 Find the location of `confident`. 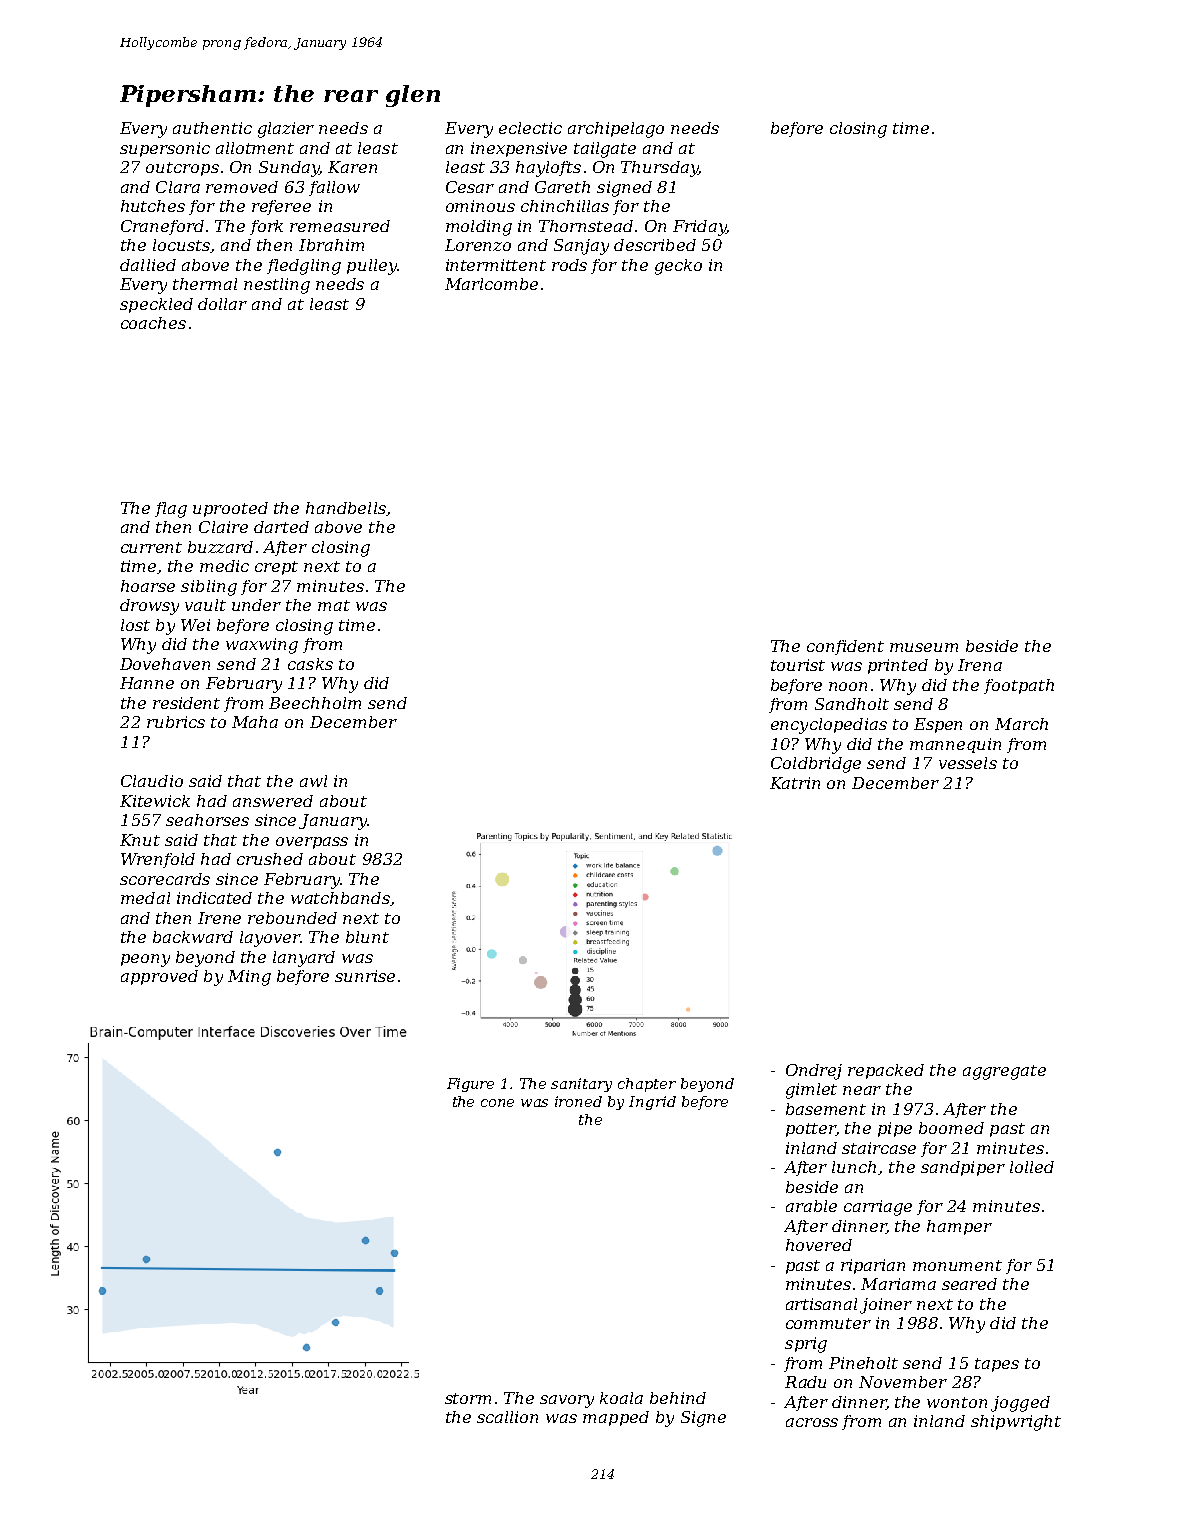

confident is located at coordinates (845, 647).
